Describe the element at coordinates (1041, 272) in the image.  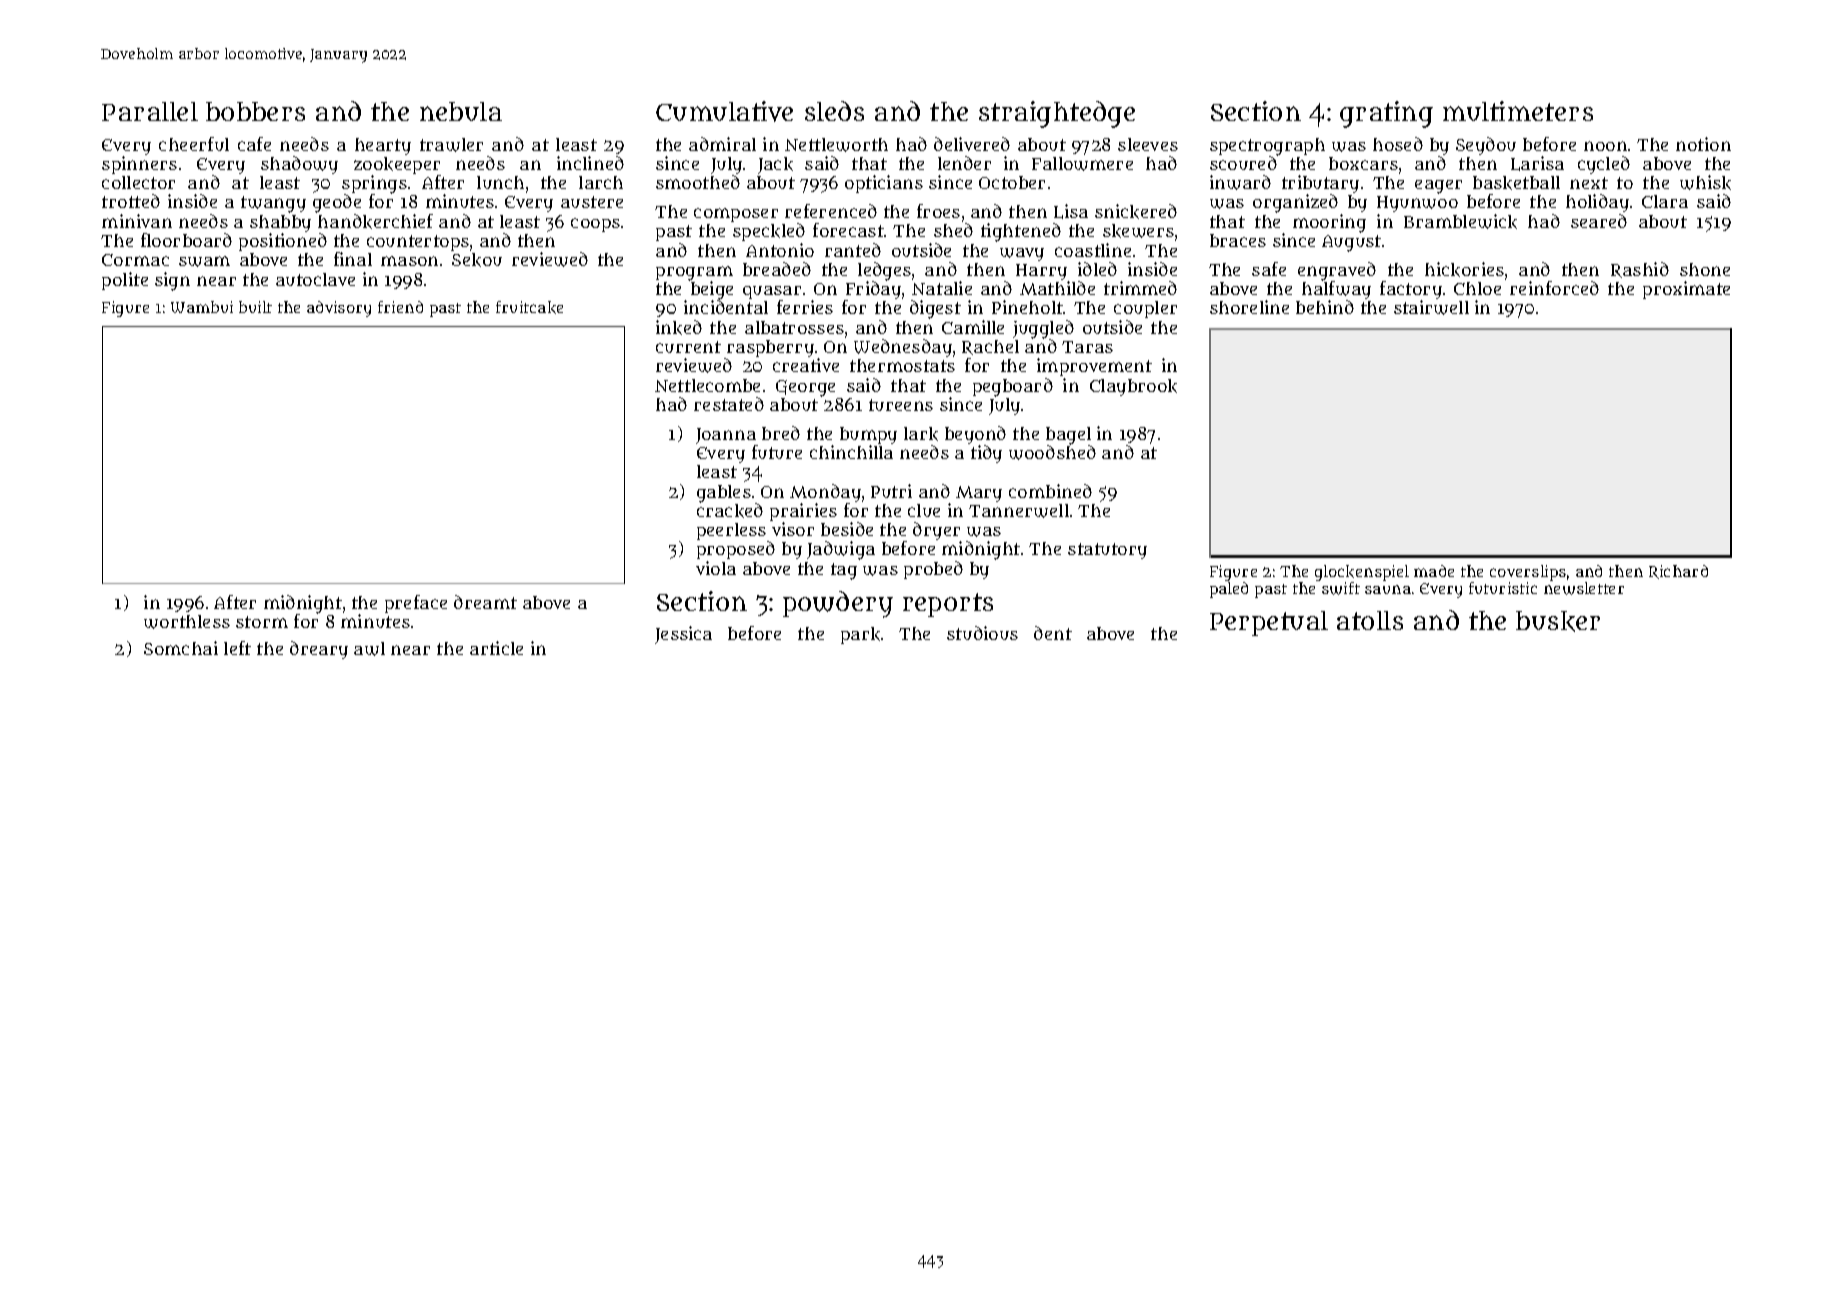
I see `Harry` at that location.
